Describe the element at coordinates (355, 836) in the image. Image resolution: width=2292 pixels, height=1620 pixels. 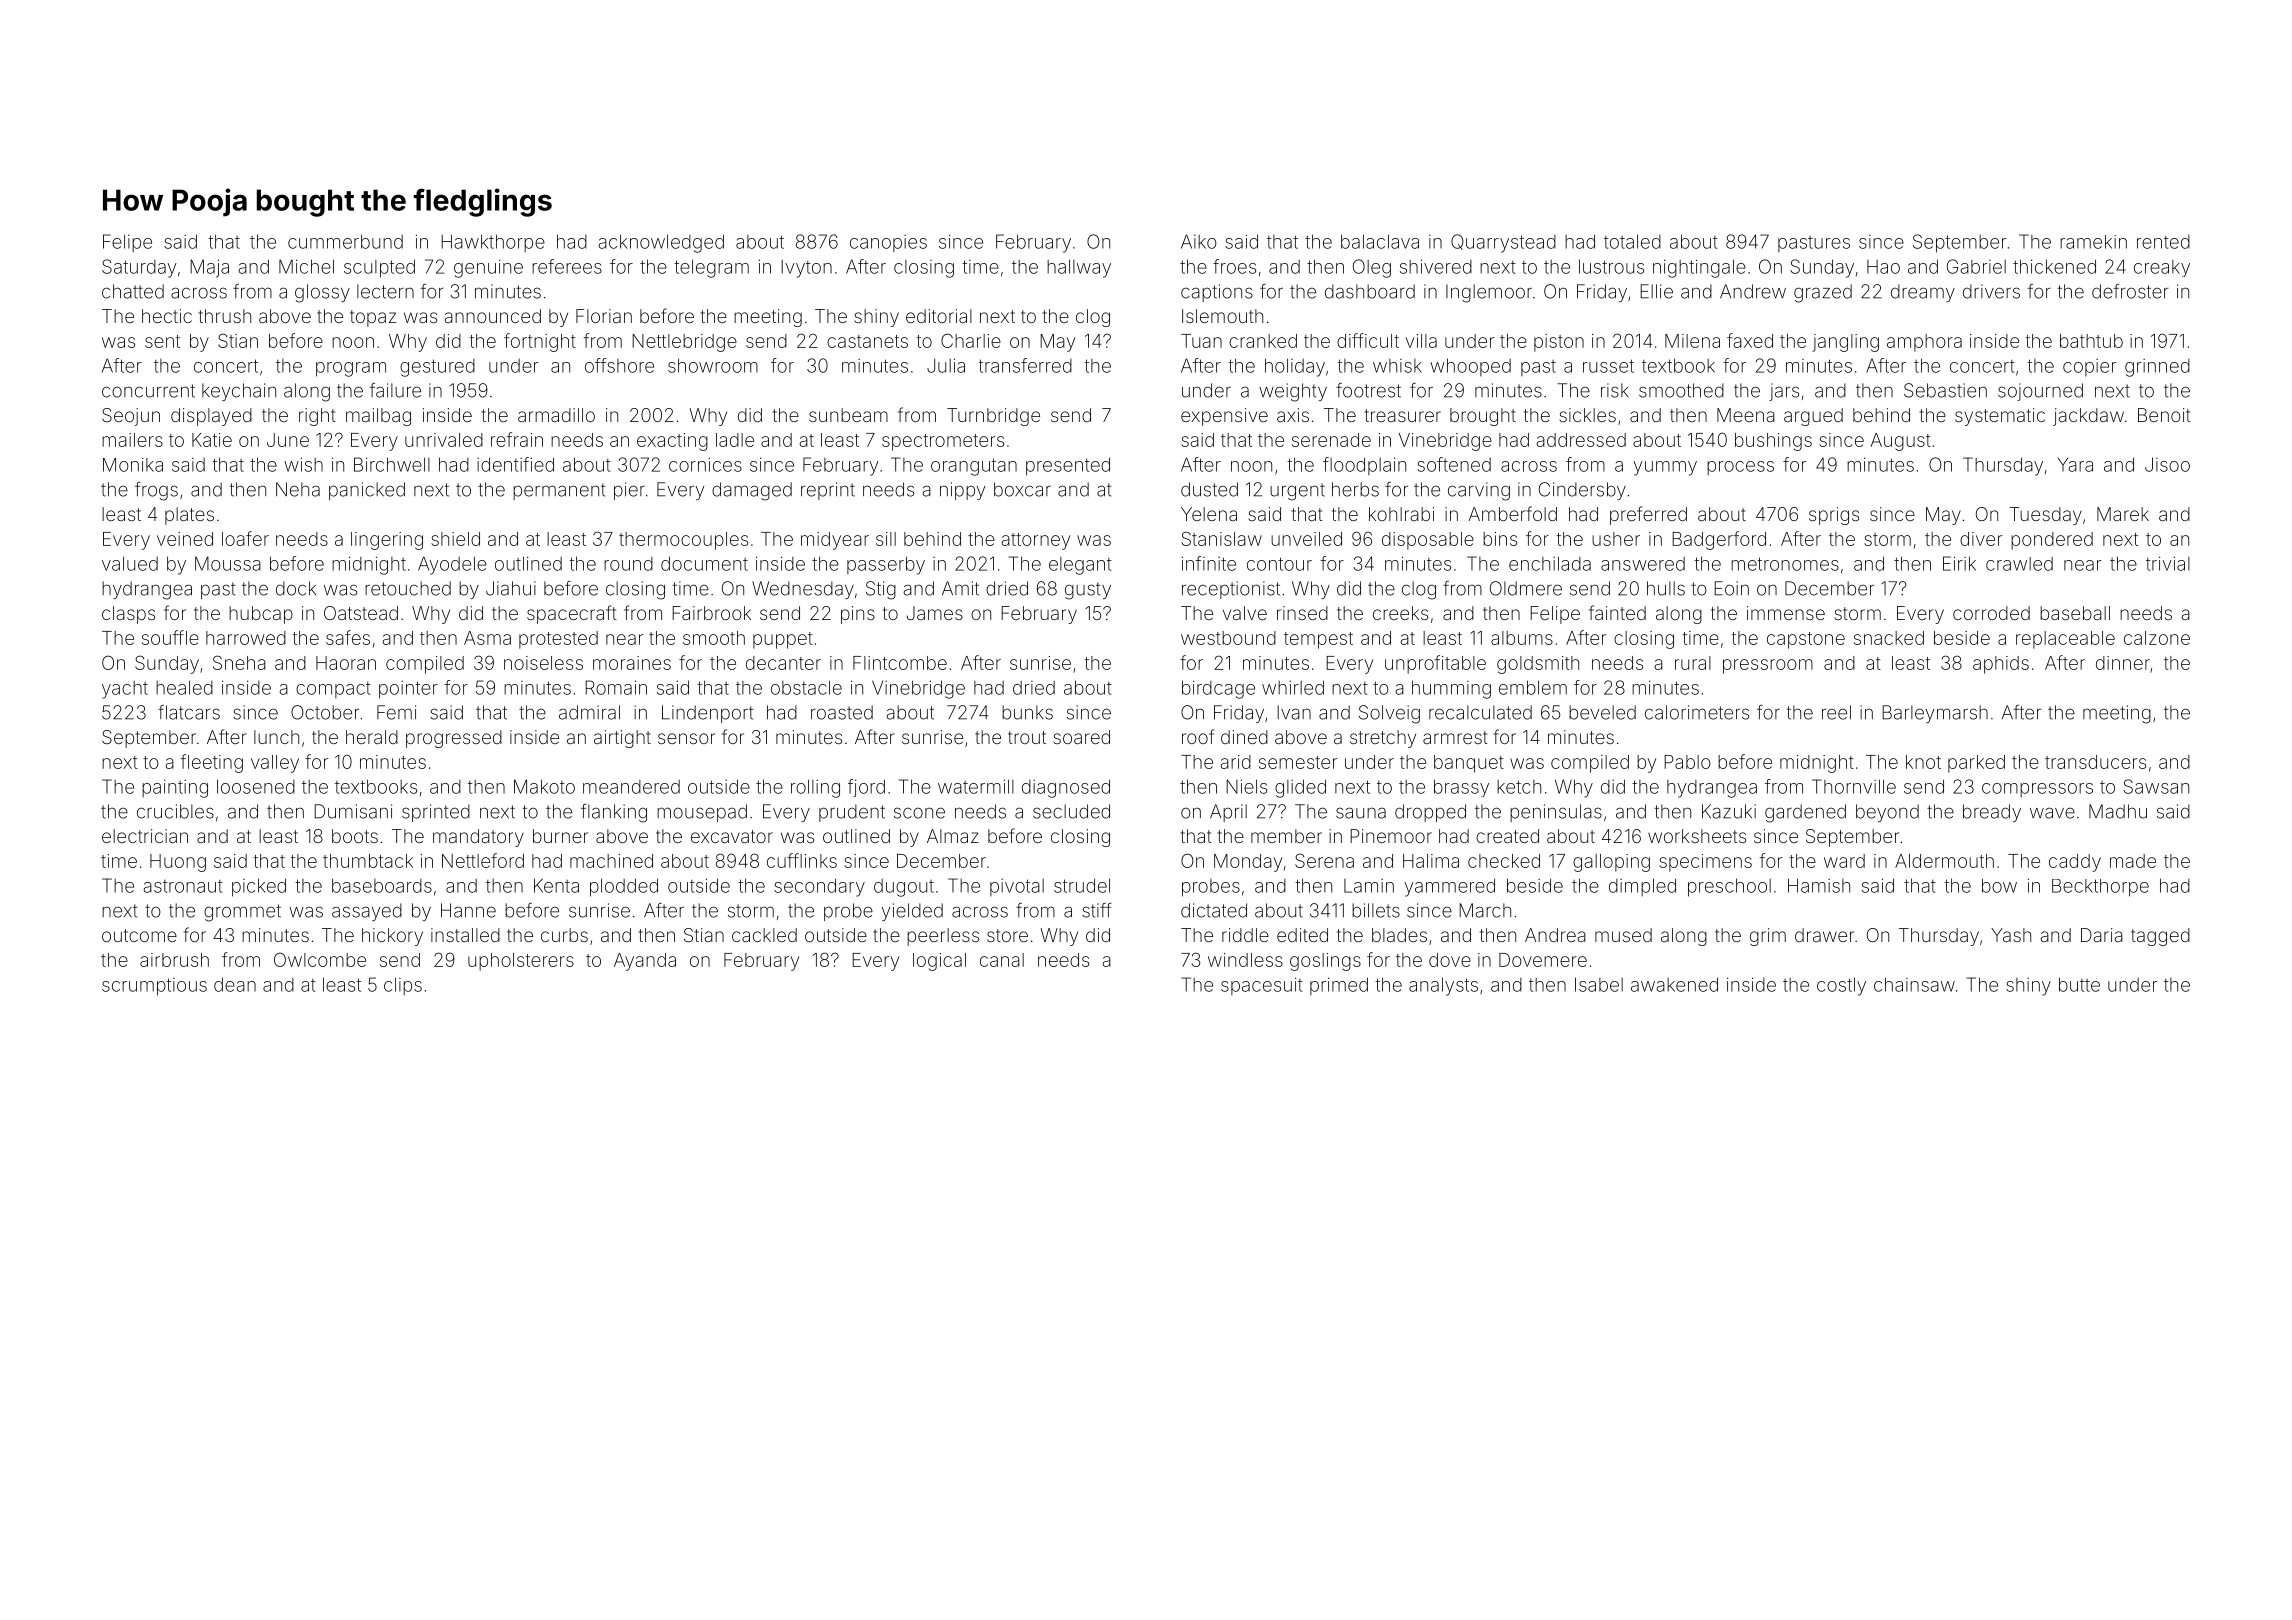
I see `boots` at that location.
